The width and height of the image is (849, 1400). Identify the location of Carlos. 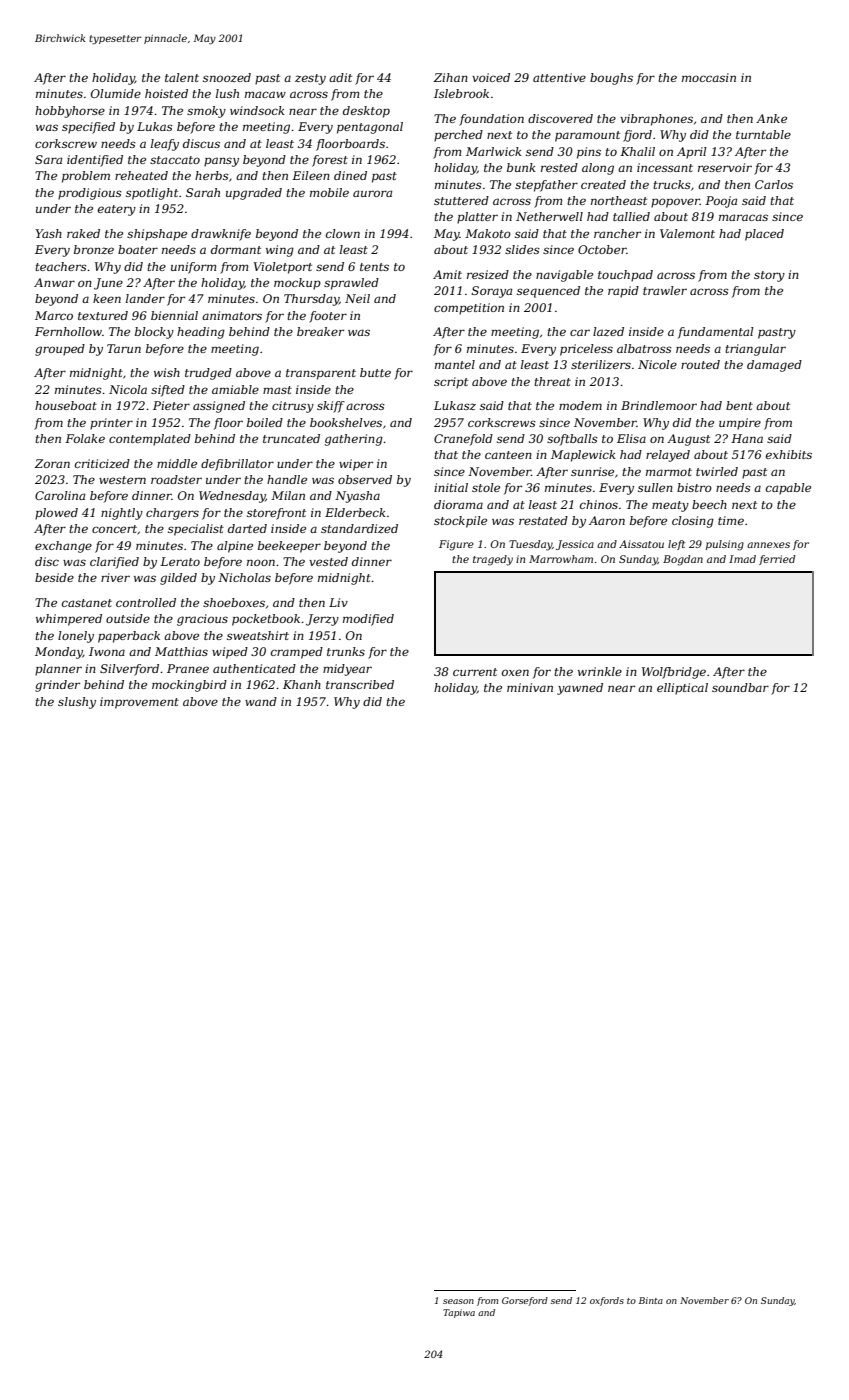
(774, 184).
